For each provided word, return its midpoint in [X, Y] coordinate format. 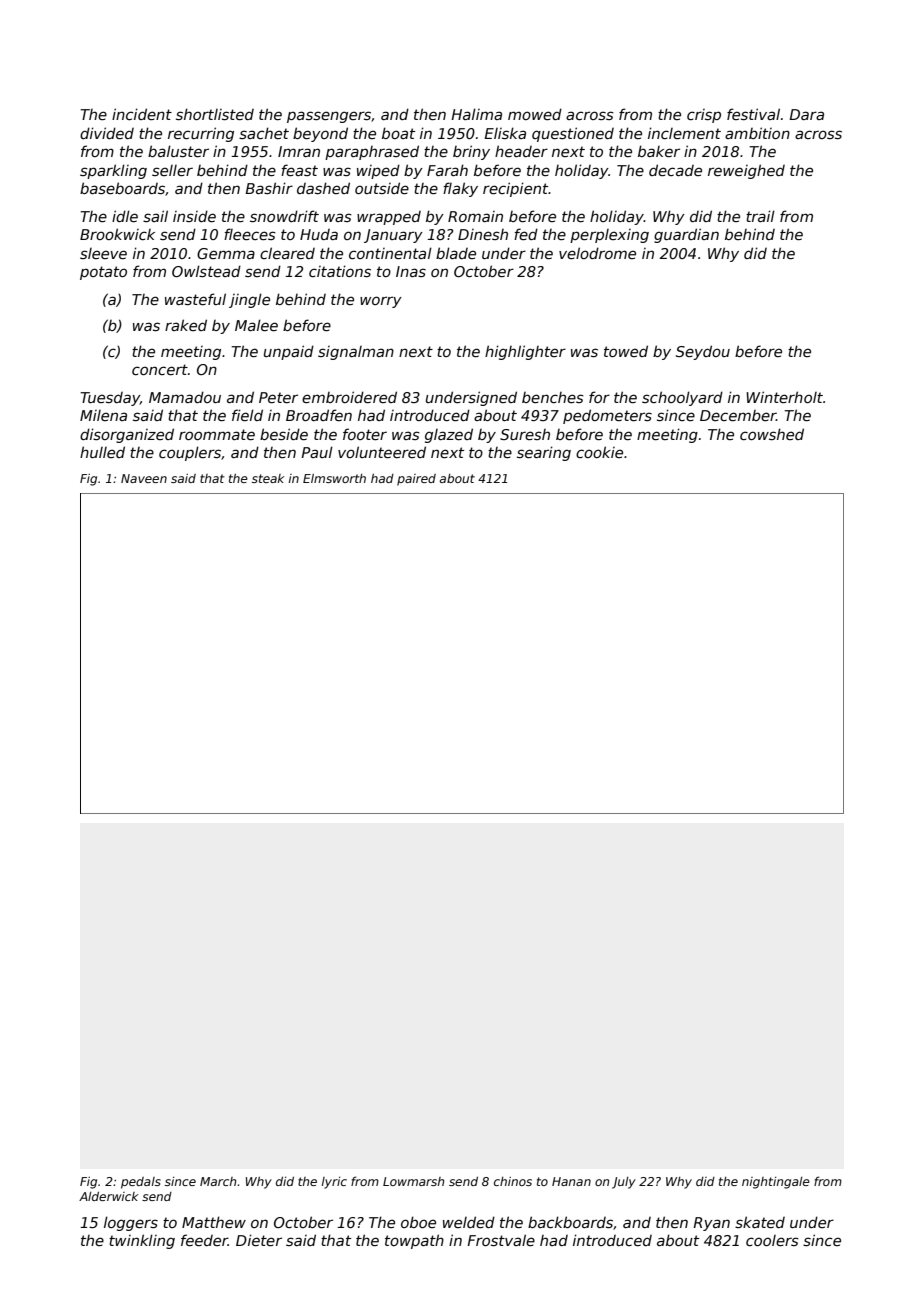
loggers [131, 1223]
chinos [513, 1181]
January [393, 236]
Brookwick [117, 234]
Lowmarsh [413, 1181]
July [624, 1183]
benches [553, 397]
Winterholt [784, 397]
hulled [102, 452]
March [218, 1181]
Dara [806, 114]
